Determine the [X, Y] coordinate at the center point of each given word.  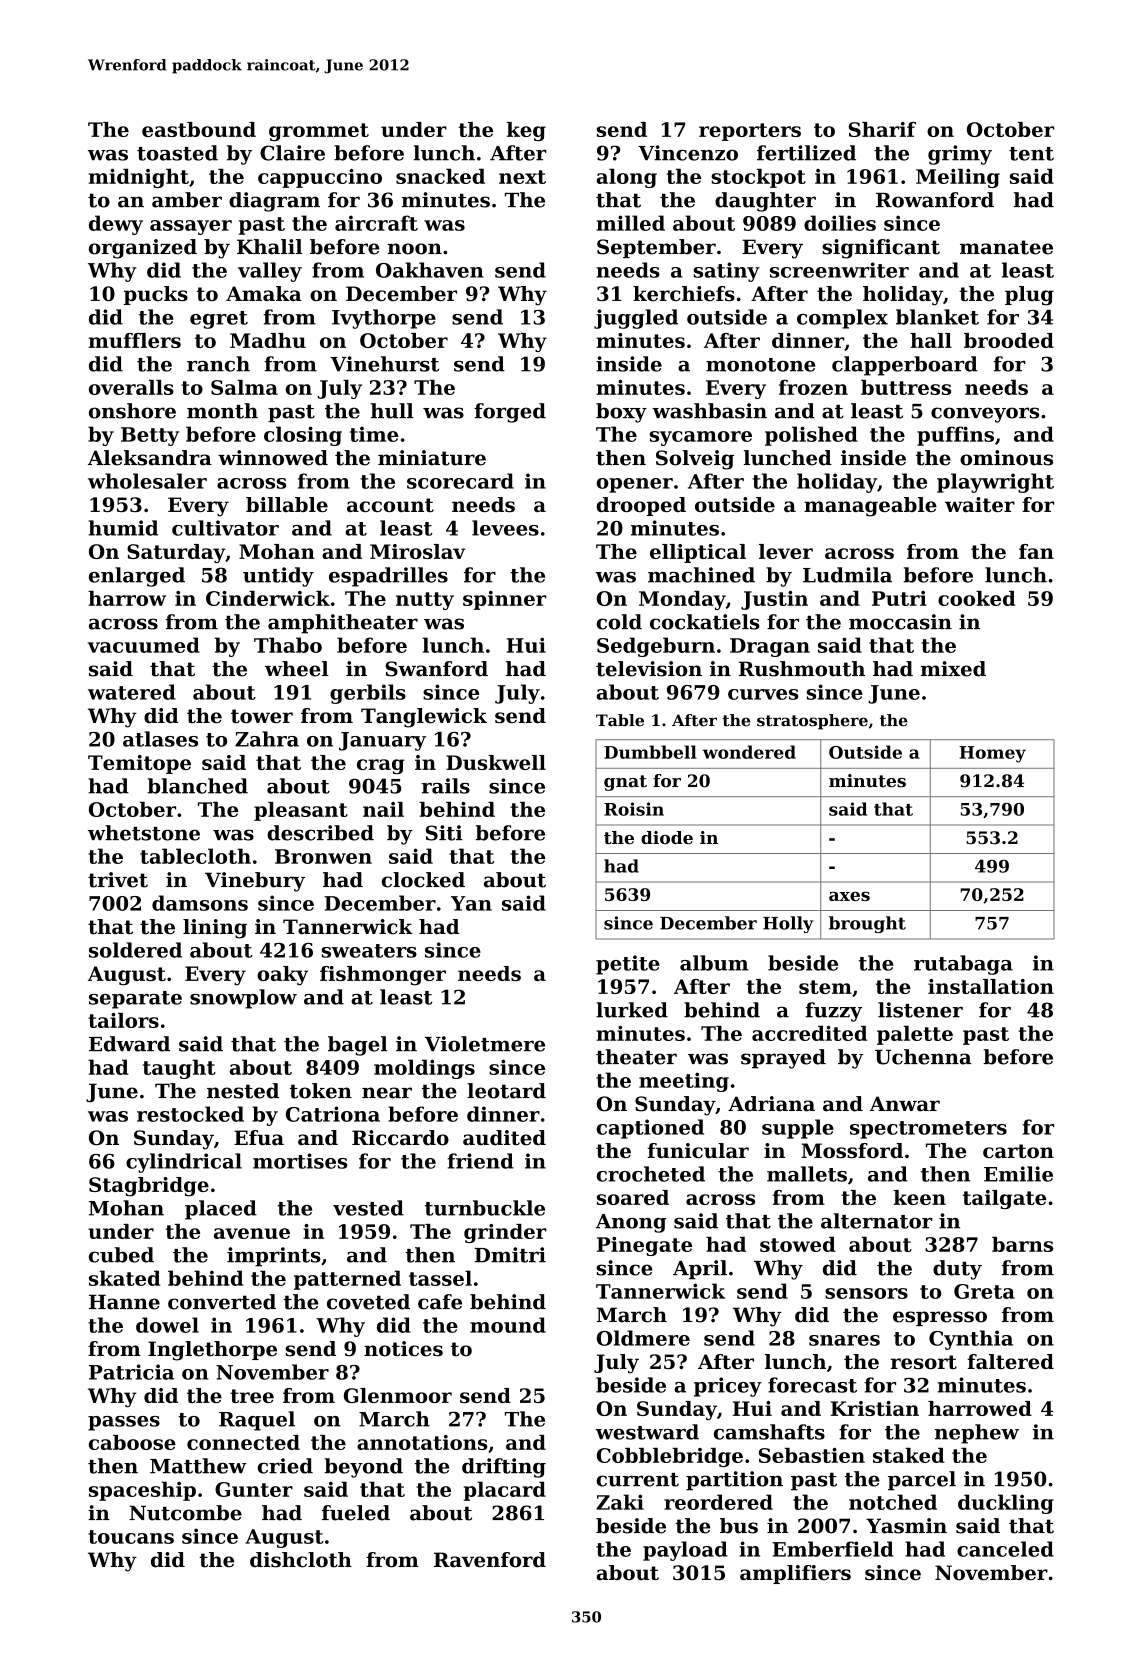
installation [991, 986]
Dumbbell [650, 752]
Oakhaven [430, 270]
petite [628, 965]
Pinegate [644, 1246]
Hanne [124, 1302]
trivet [118, 880]
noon [415, 249]
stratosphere [812, 722]
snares [844, 1340]
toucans [131, 1537]
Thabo [288, 645]
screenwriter [839, 270]
